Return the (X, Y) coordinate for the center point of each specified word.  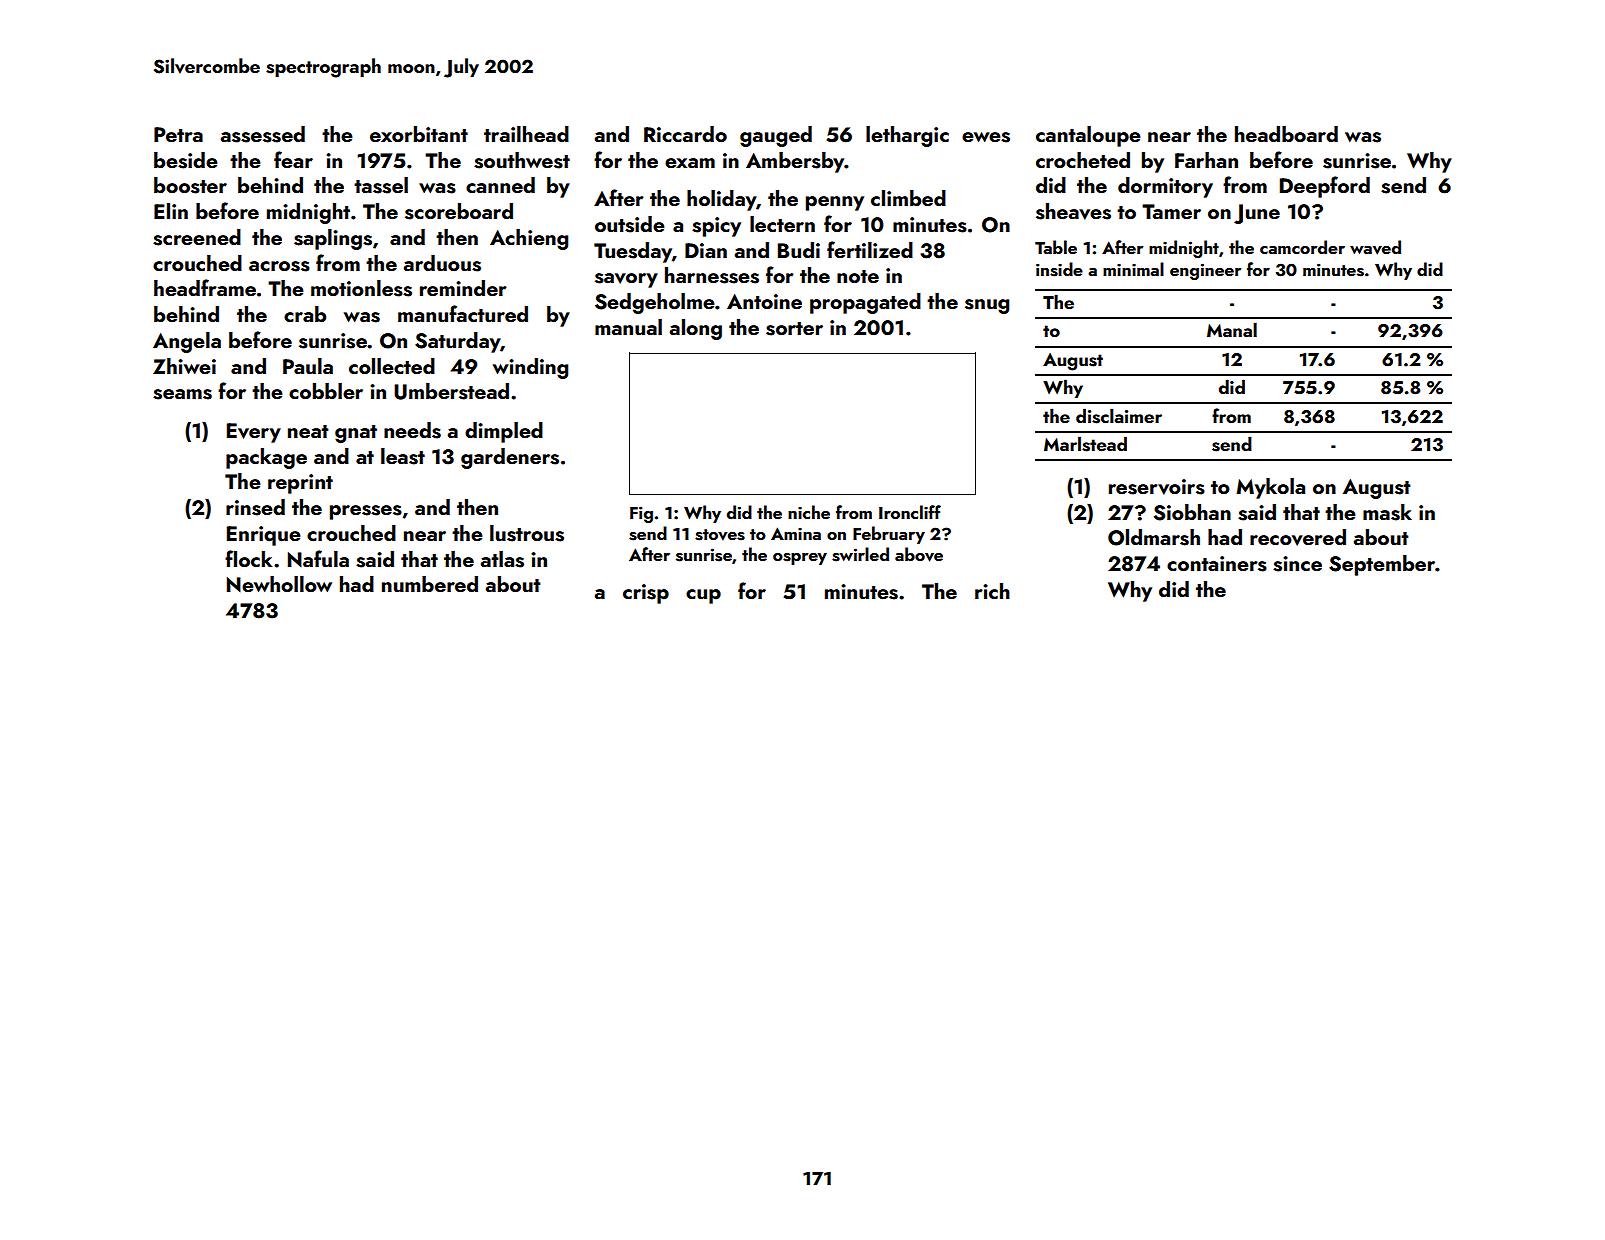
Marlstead (1085, 444)
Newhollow (279, 584)
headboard (1286, 134)
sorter (794, 329)
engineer (1205, 271)
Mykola (1270, 488)
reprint (300, 484)
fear (293, 159)
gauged (776, 136)
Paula (308, 366)
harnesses (712, 275)
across (279, 266)
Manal (1232, 329)
